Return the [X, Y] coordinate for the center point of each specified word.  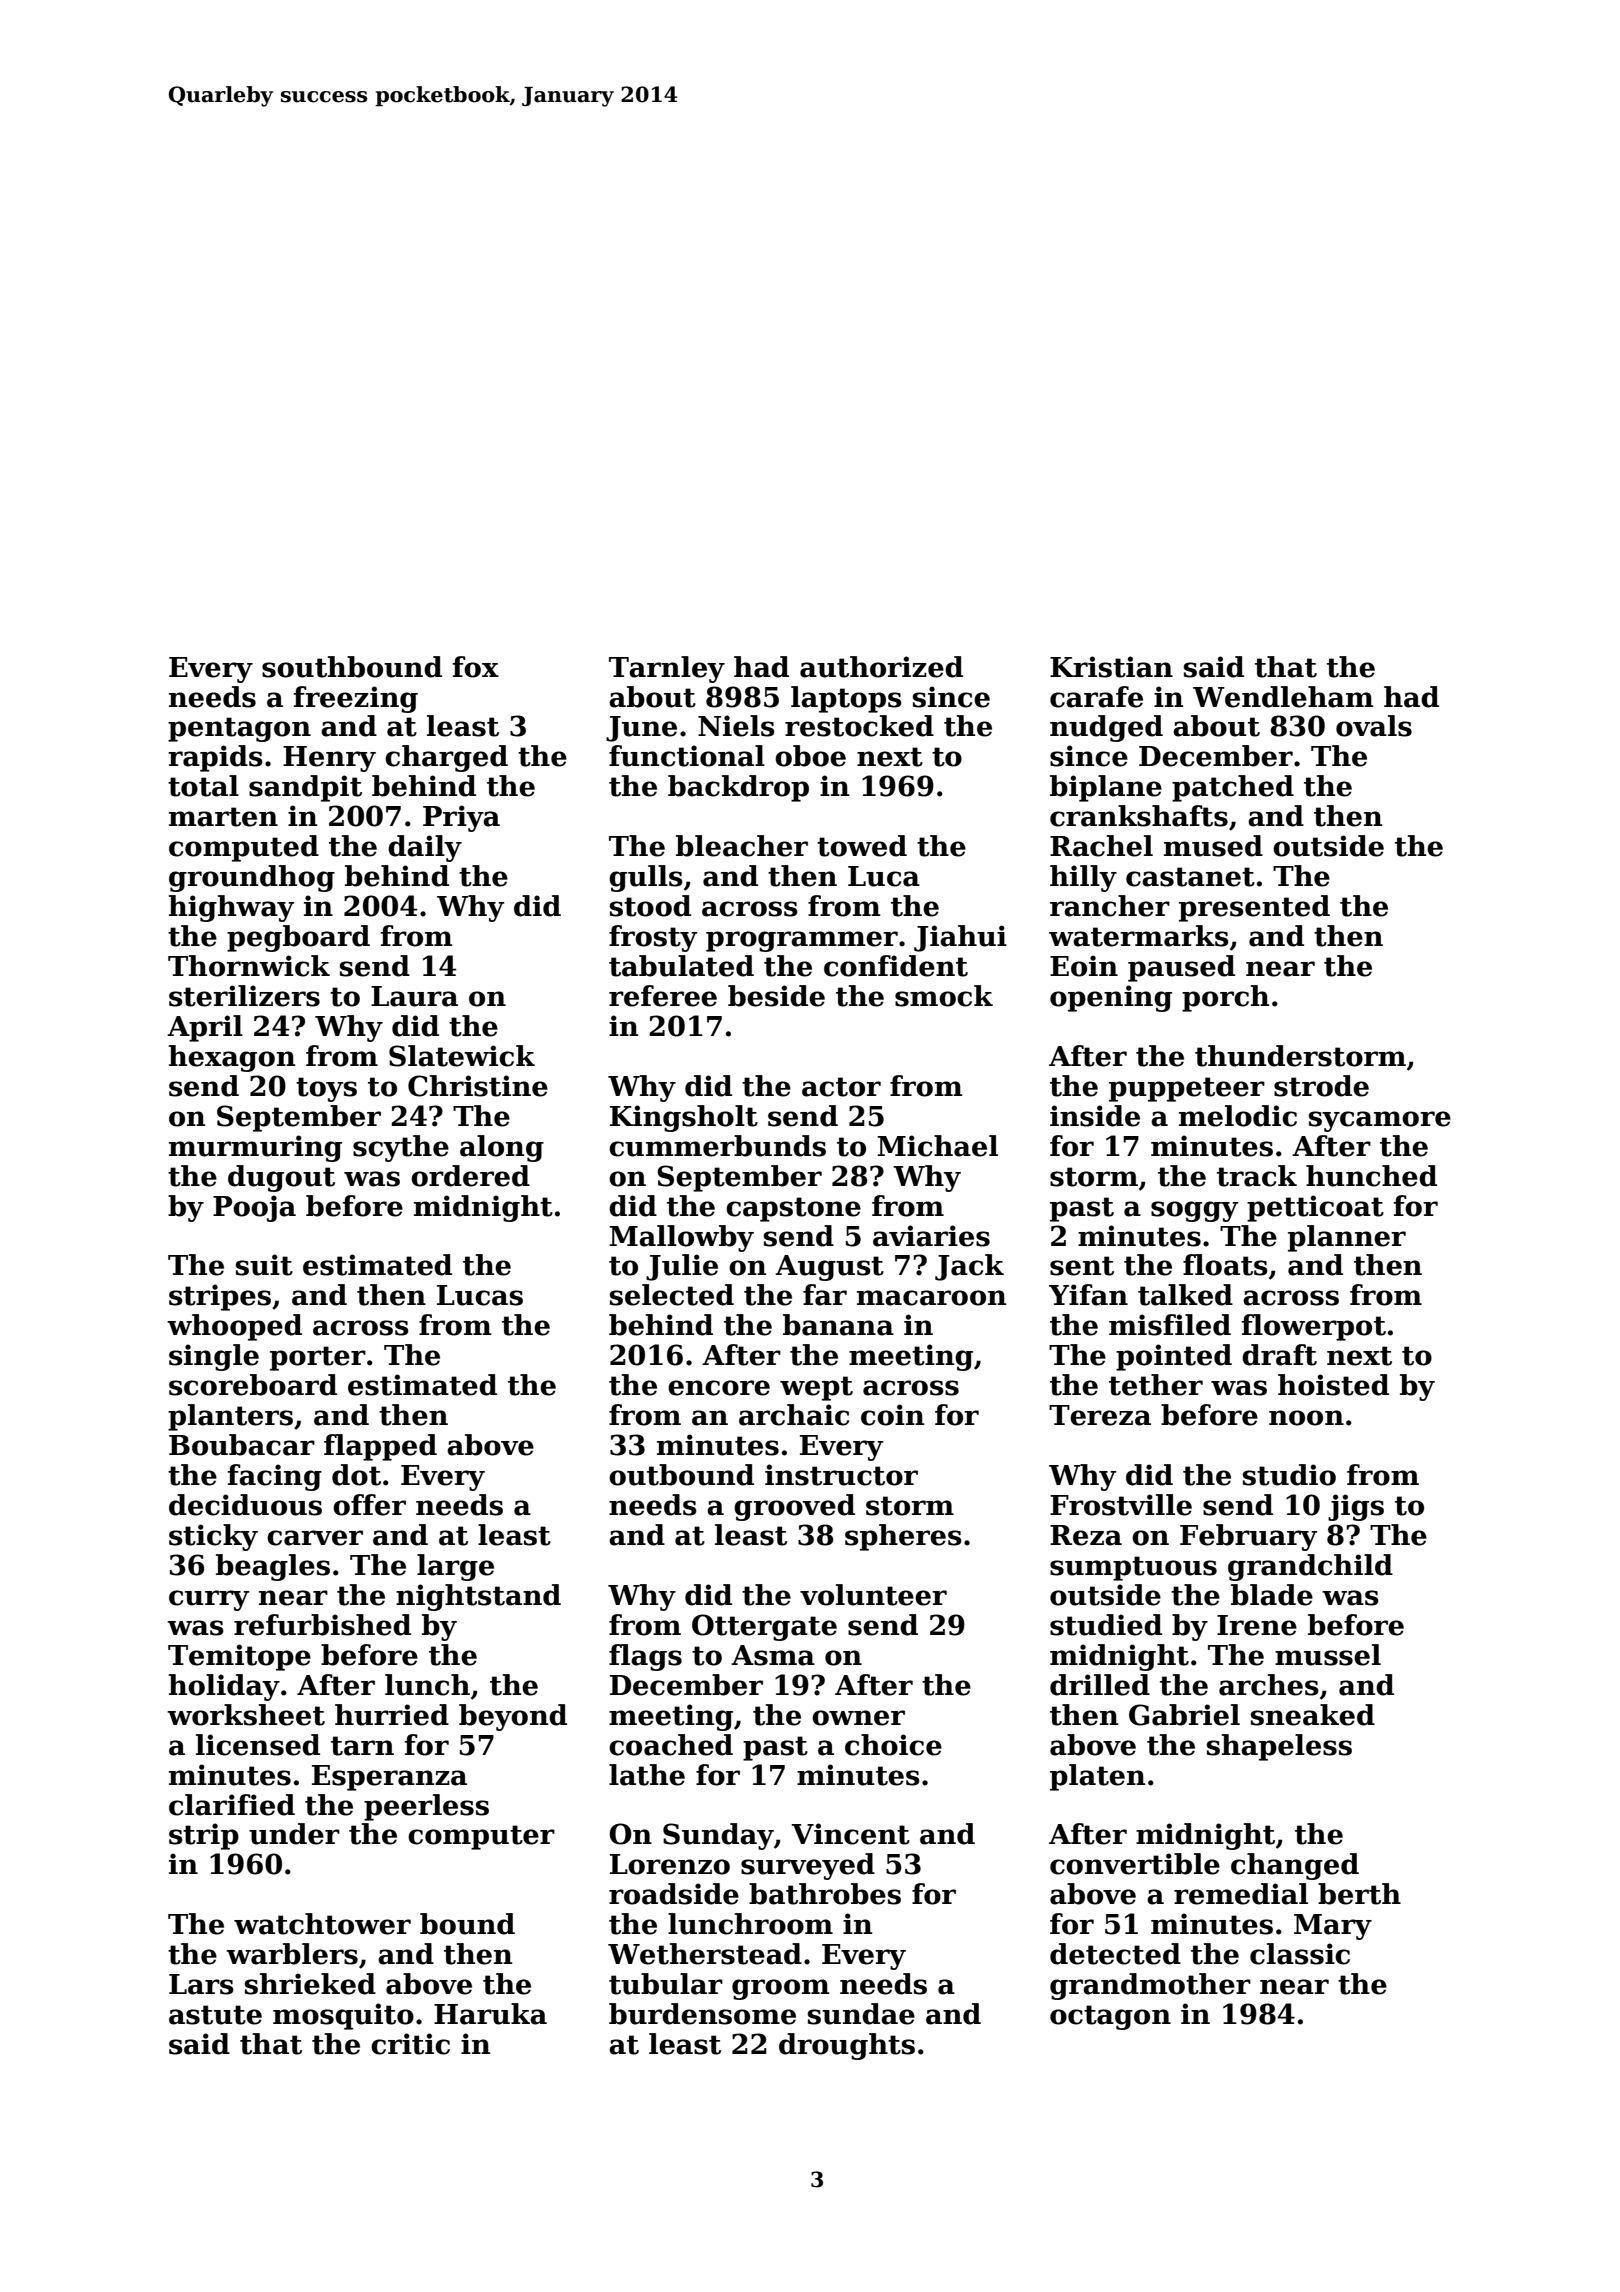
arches [1269, 1685]
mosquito [343, 2016]
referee [663, 996]
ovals [1374, 726]
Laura [414, 996]
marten [223, 817]
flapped [380, 1447]
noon [1306, 1418]
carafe [1096, 697]
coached [671, 1745]
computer [481, 1837]
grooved [794, 1507]
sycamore [1380, 1121]
